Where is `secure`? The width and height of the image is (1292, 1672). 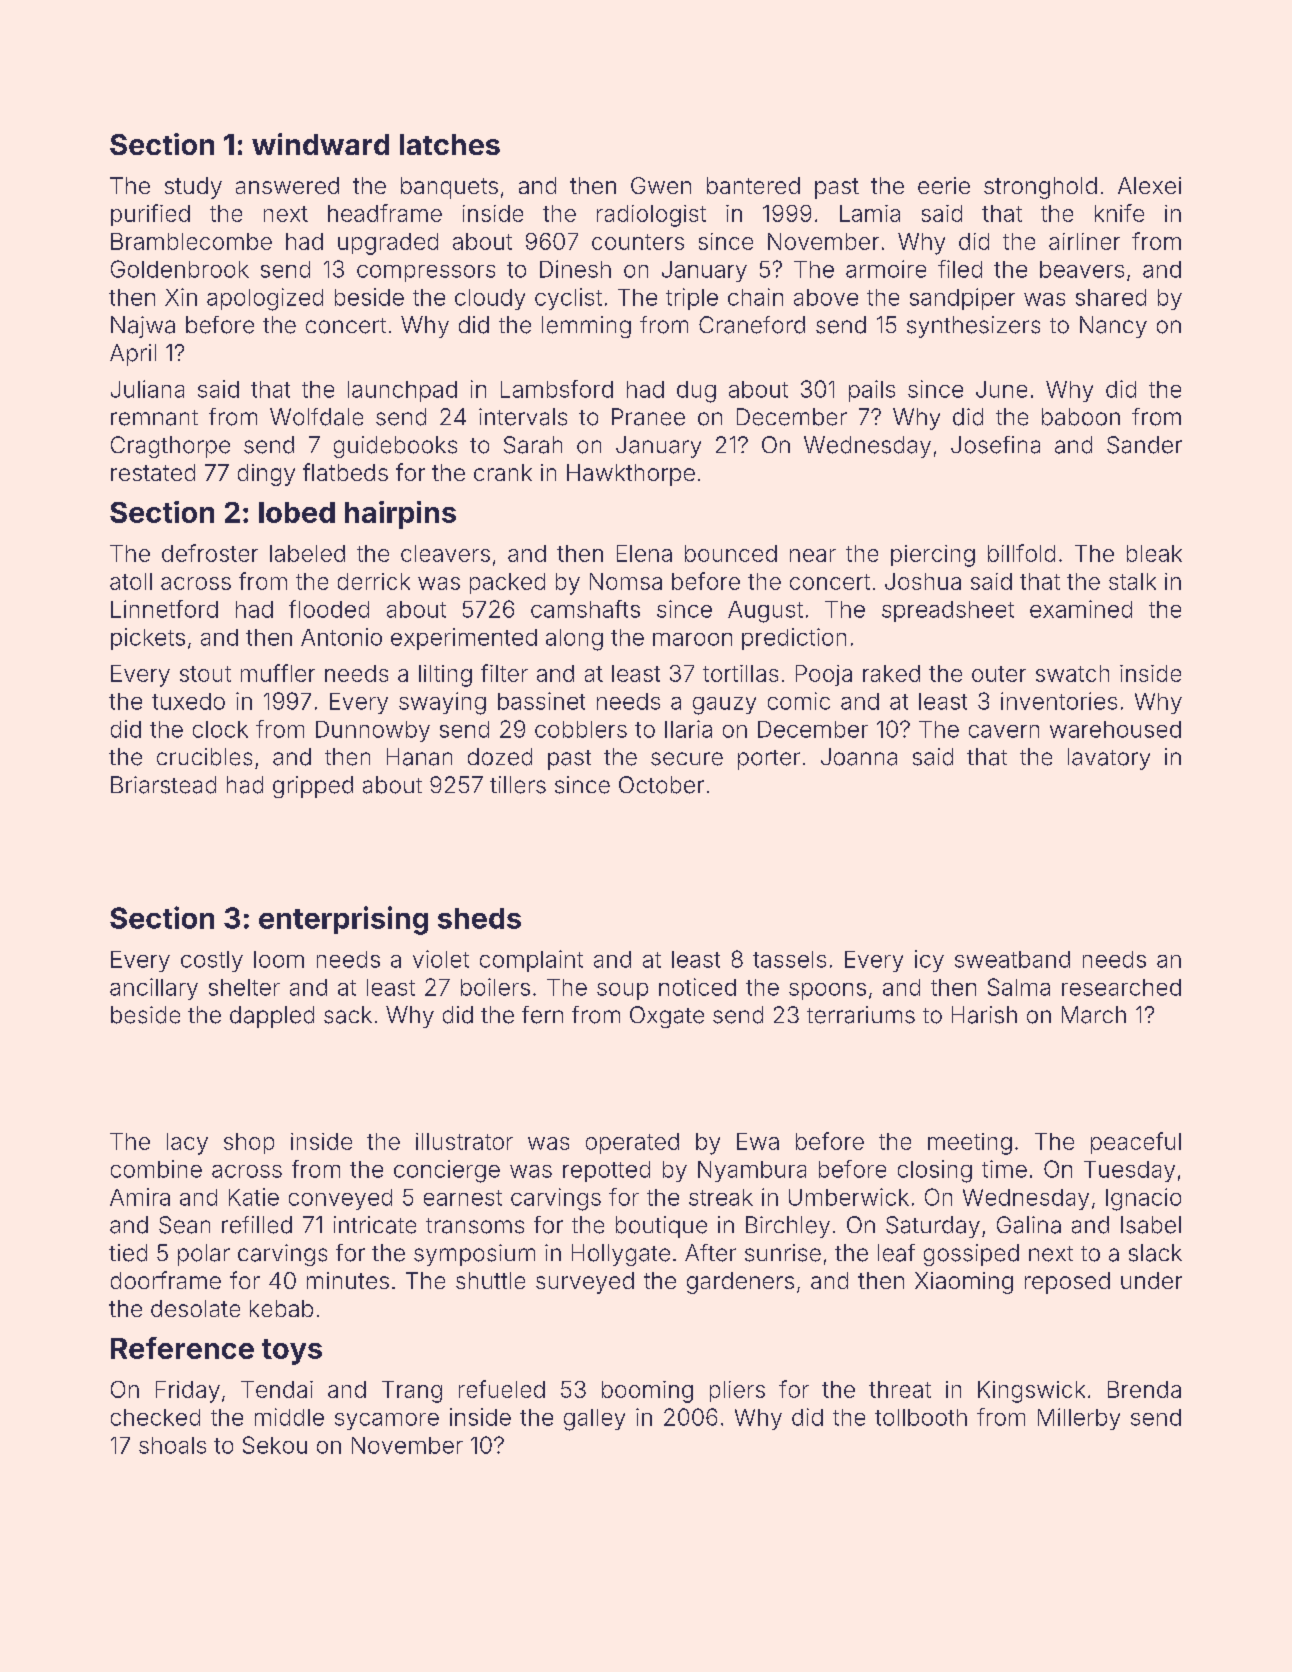 secure is located at coordinates (687, 759).
